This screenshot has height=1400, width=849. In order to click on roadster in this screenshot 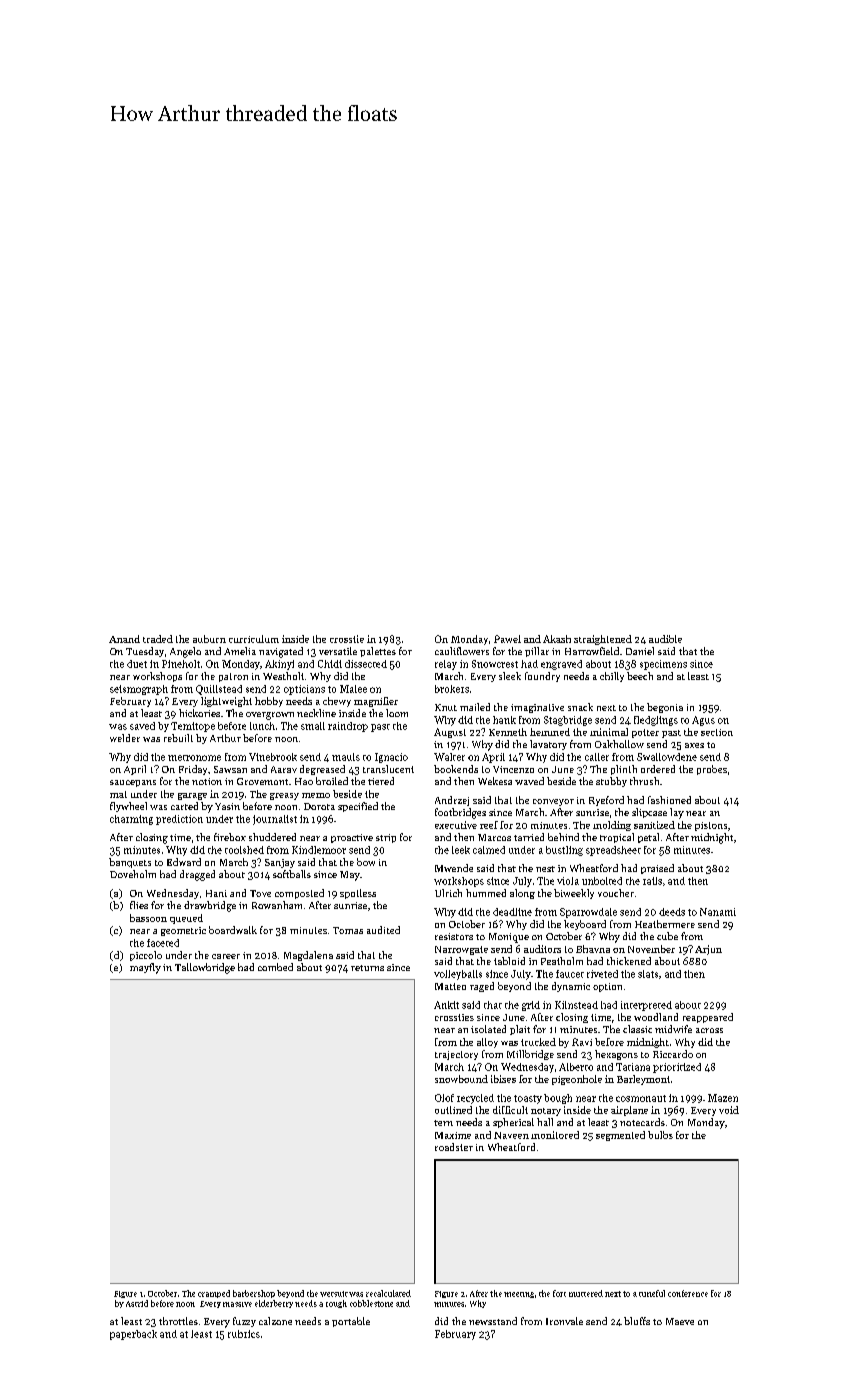, I will do `click(454, 1147)`.
